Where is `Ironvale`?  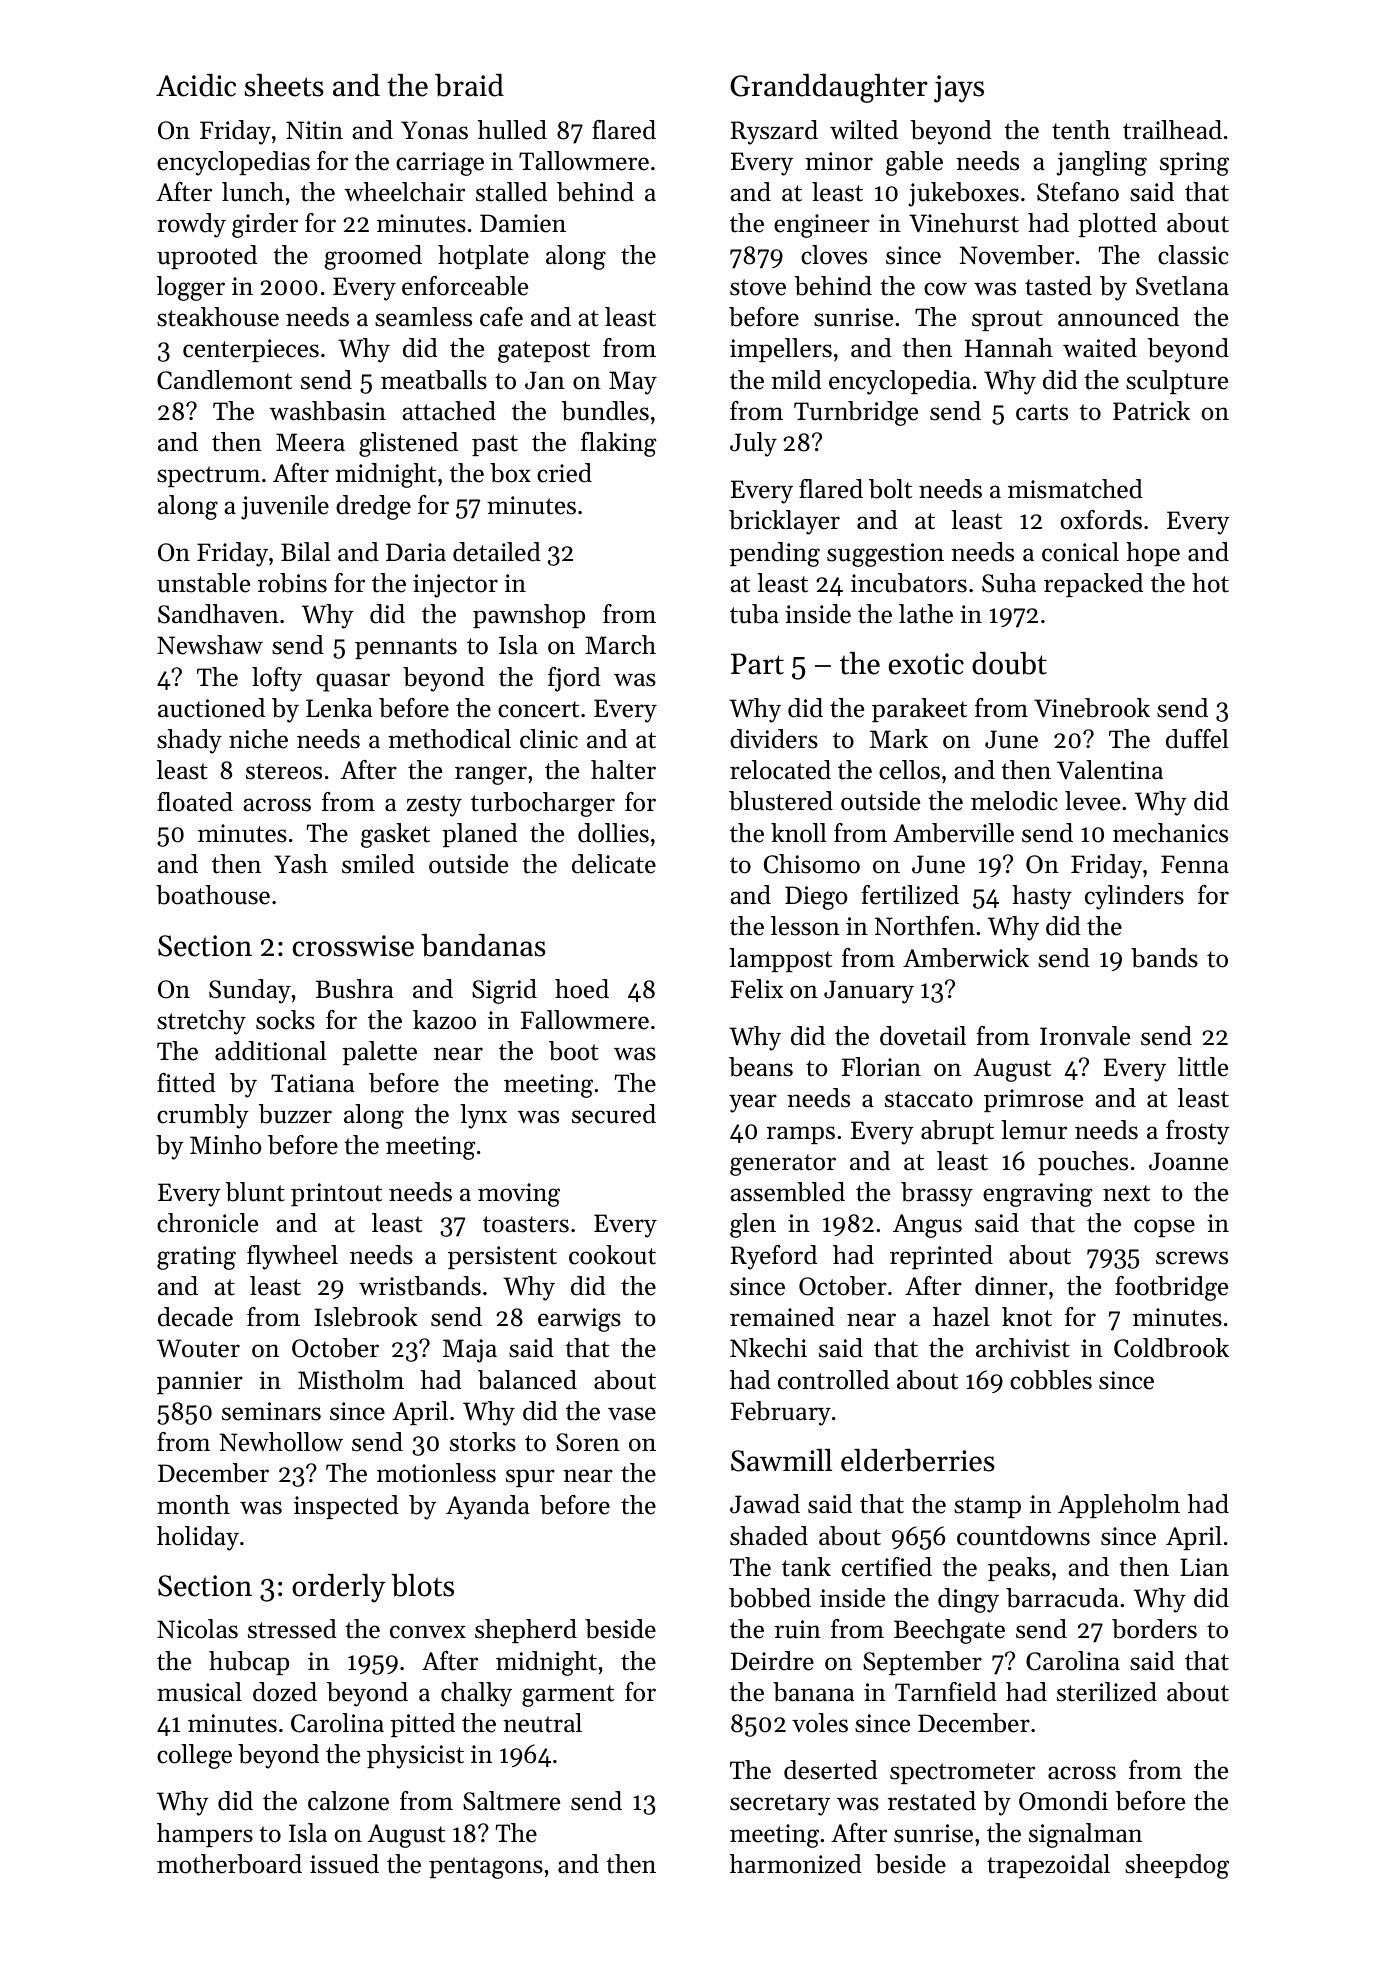
Ironvale is located at coordinates (1085, 1036).
